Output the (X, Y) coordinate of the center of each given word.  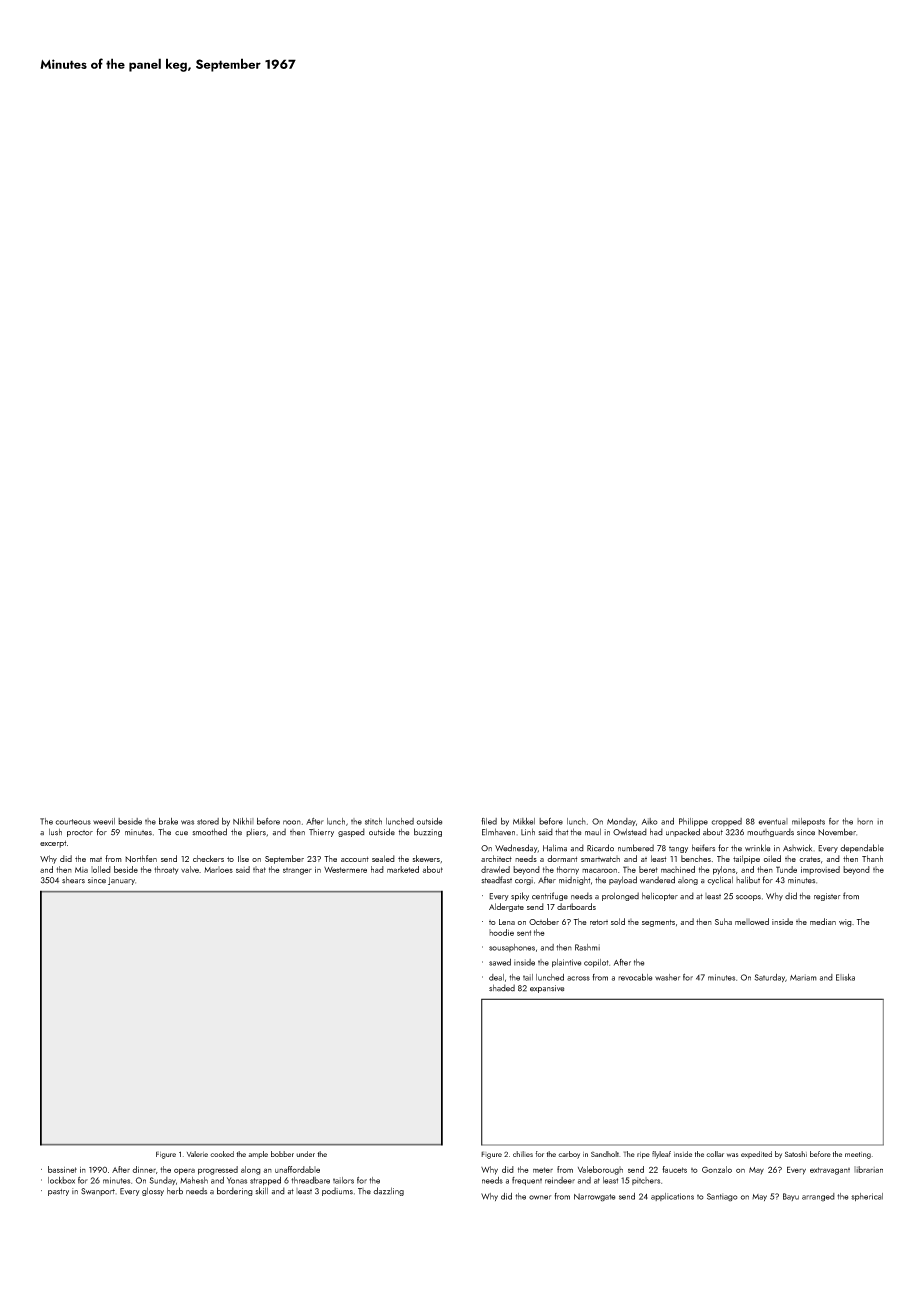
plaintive (566, 963)
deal (496, 977)
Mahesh (194, 1180)
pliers (256, 832)
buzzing (428, 832)
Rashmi (587, 947)
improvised (820, 870)
